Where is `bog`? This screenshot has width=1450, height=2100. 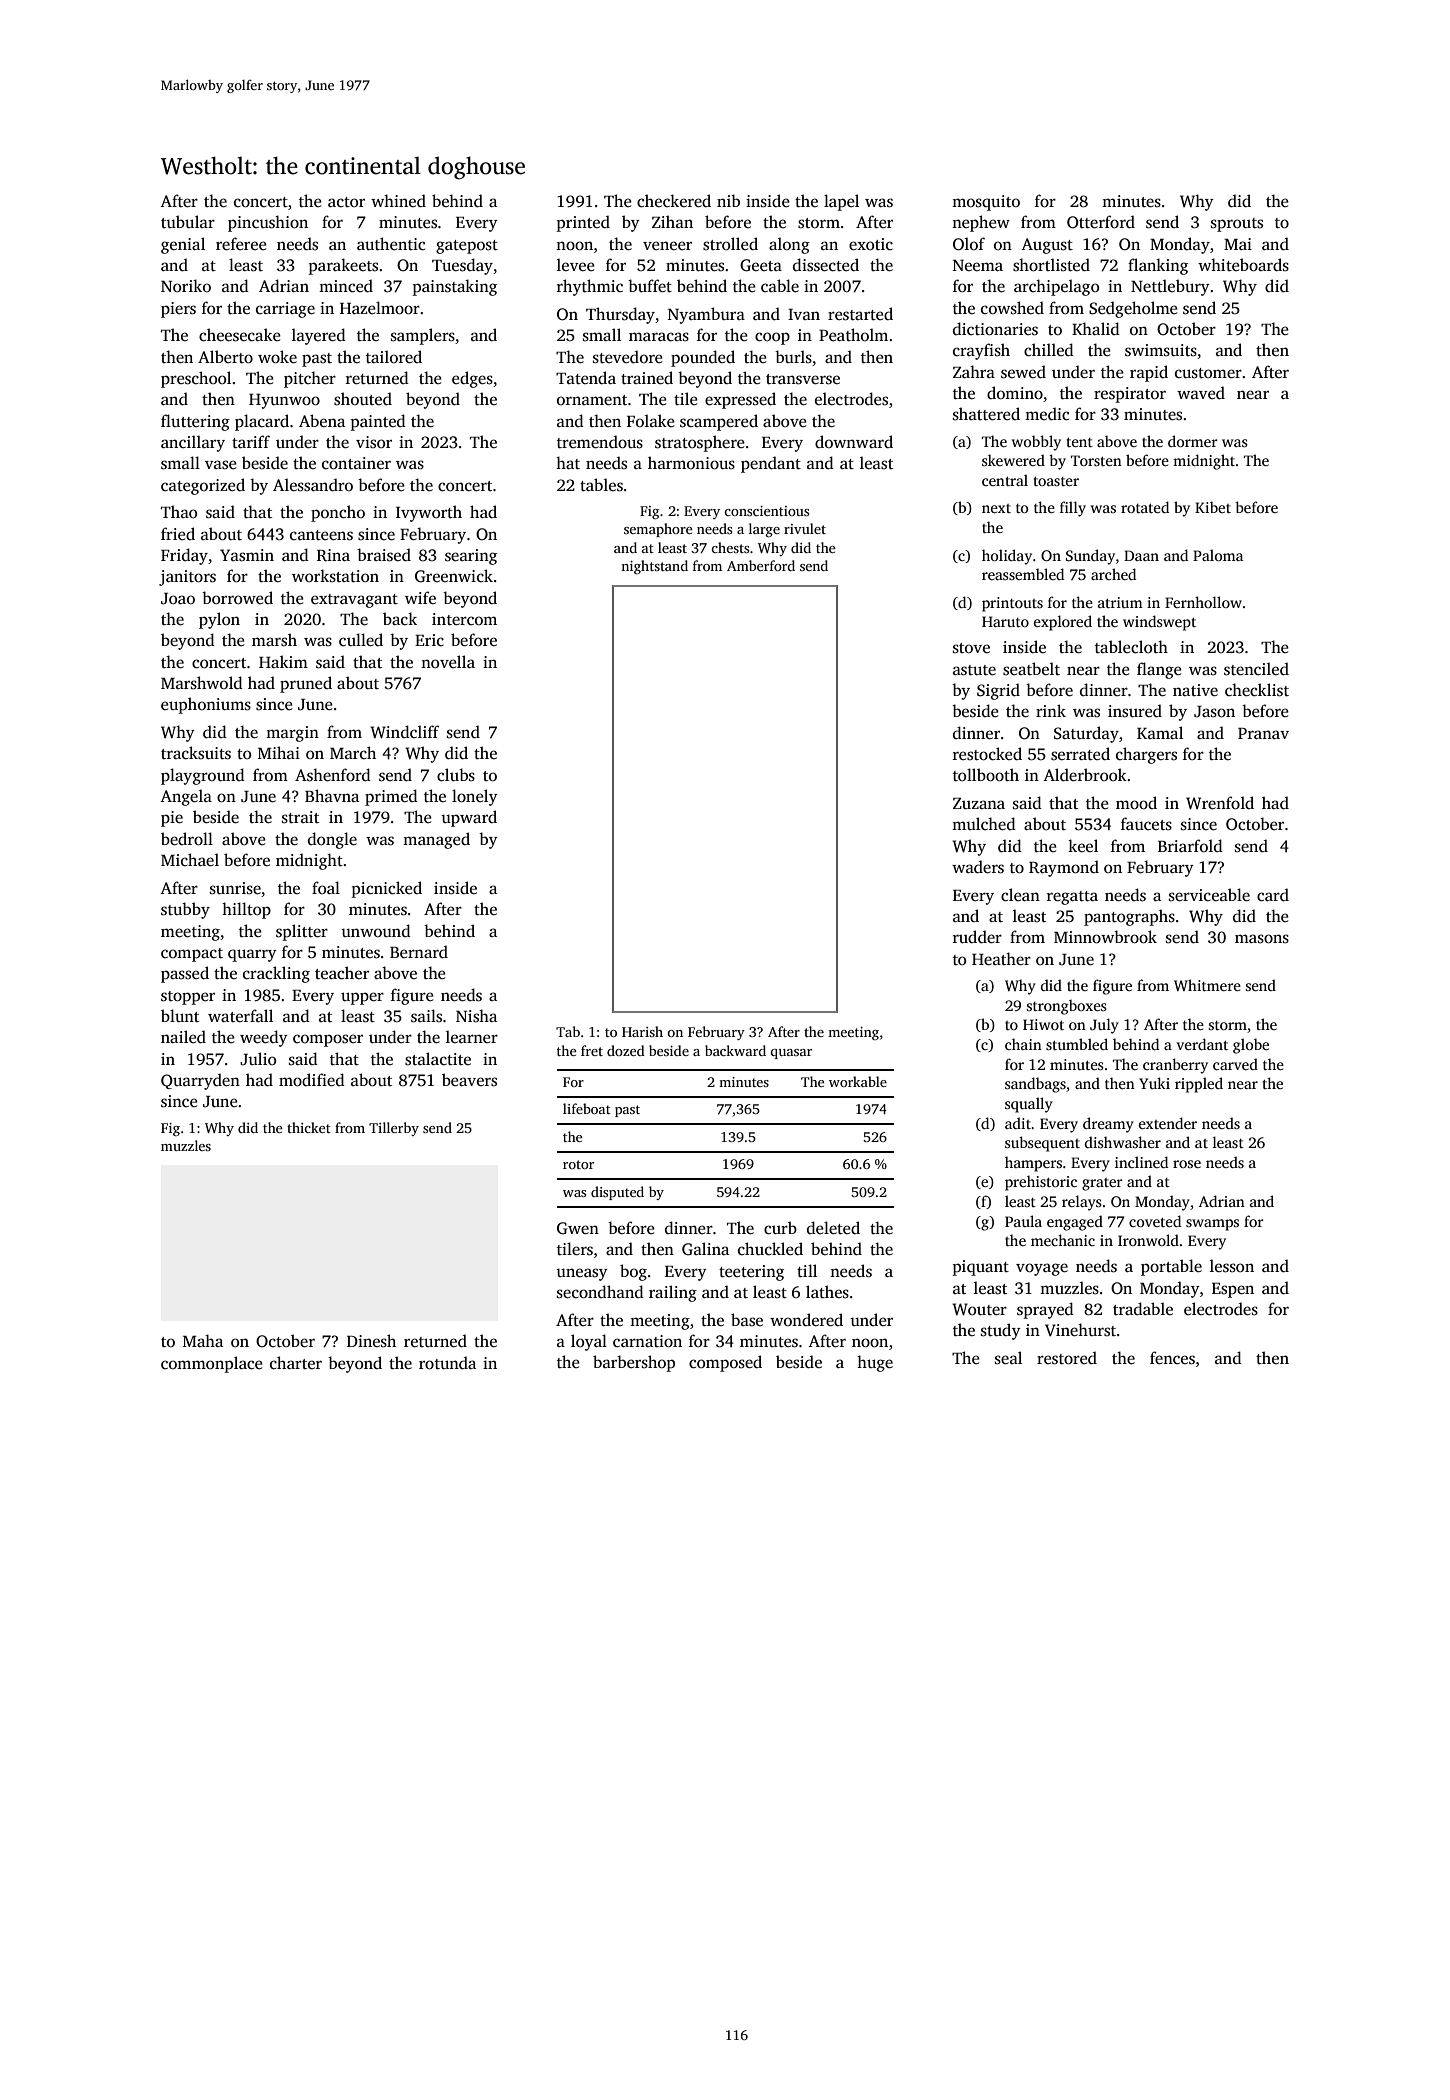 bog is located at coordinates (633, 1272).
